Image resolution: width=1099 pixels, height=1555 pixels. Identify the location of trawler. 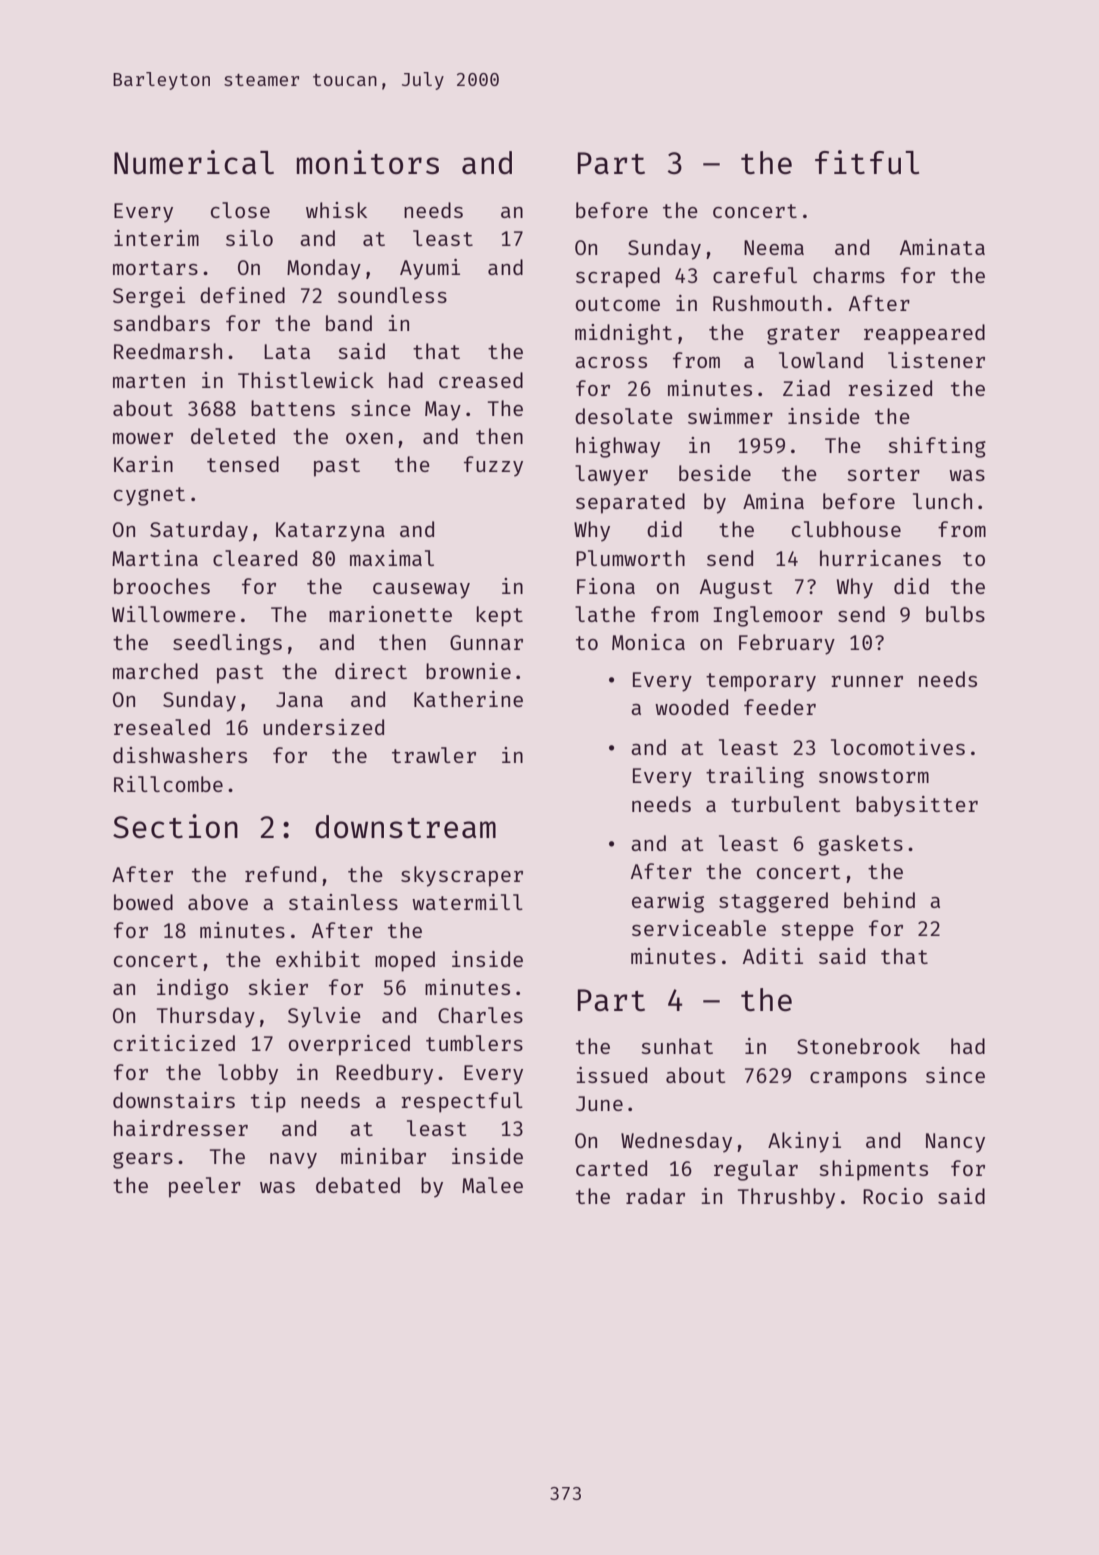
(434, 755).
